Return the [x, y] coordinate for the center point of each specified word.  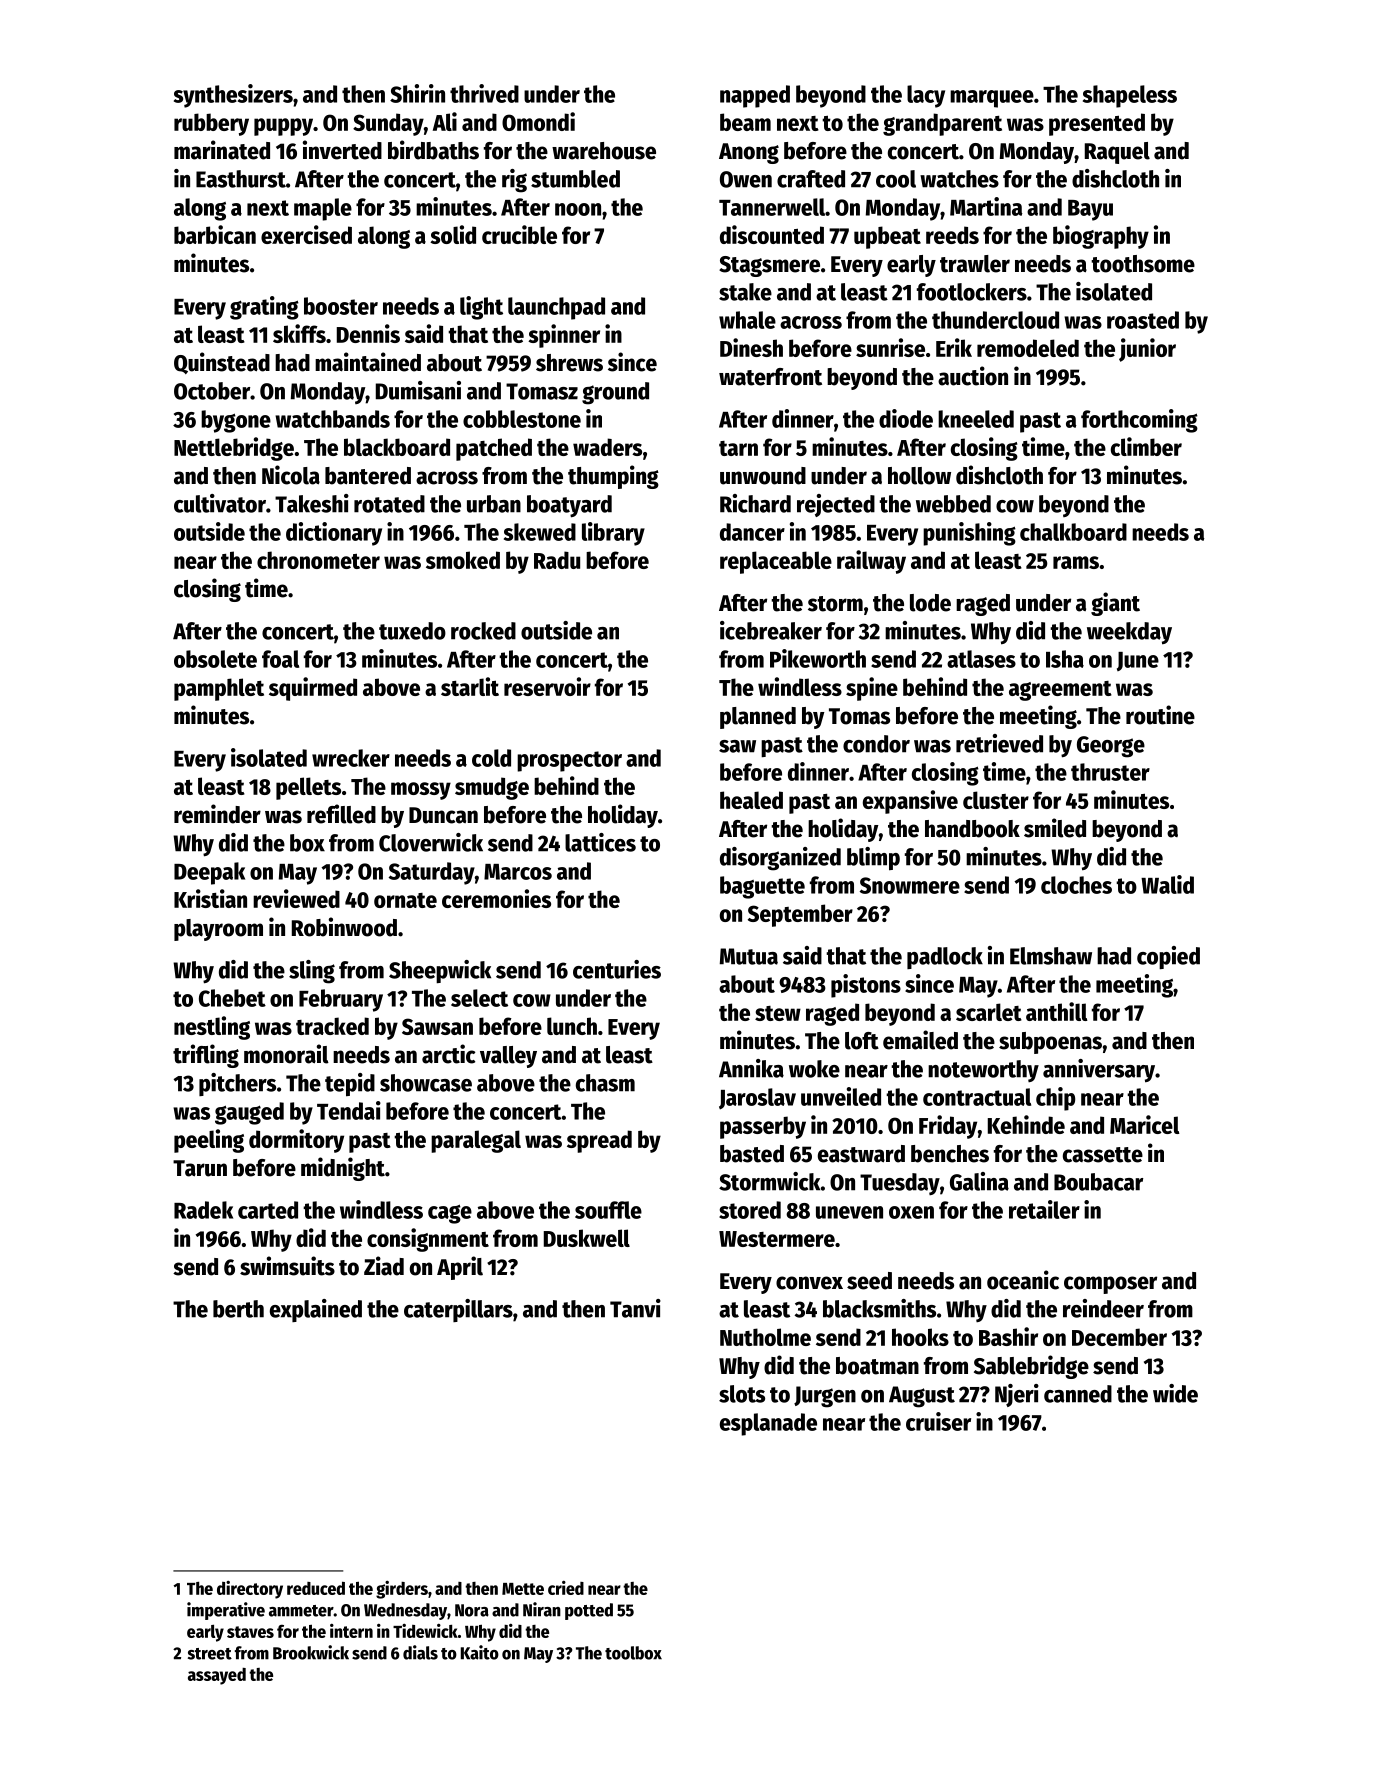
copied [1168, 957]
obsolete [215, 659]
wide [1175, 1393]
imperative [226, 1611]
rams [1076, 562]
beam [745, 122]
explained [316, 1310]
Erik [954, 347]
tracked [332, 1026]
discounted [772, 234]
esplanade [768, 1424]
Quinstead [222, 363]
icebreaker [771, 630]
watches [959, 179]
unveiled [841, 1096]
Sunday [388, 124]
